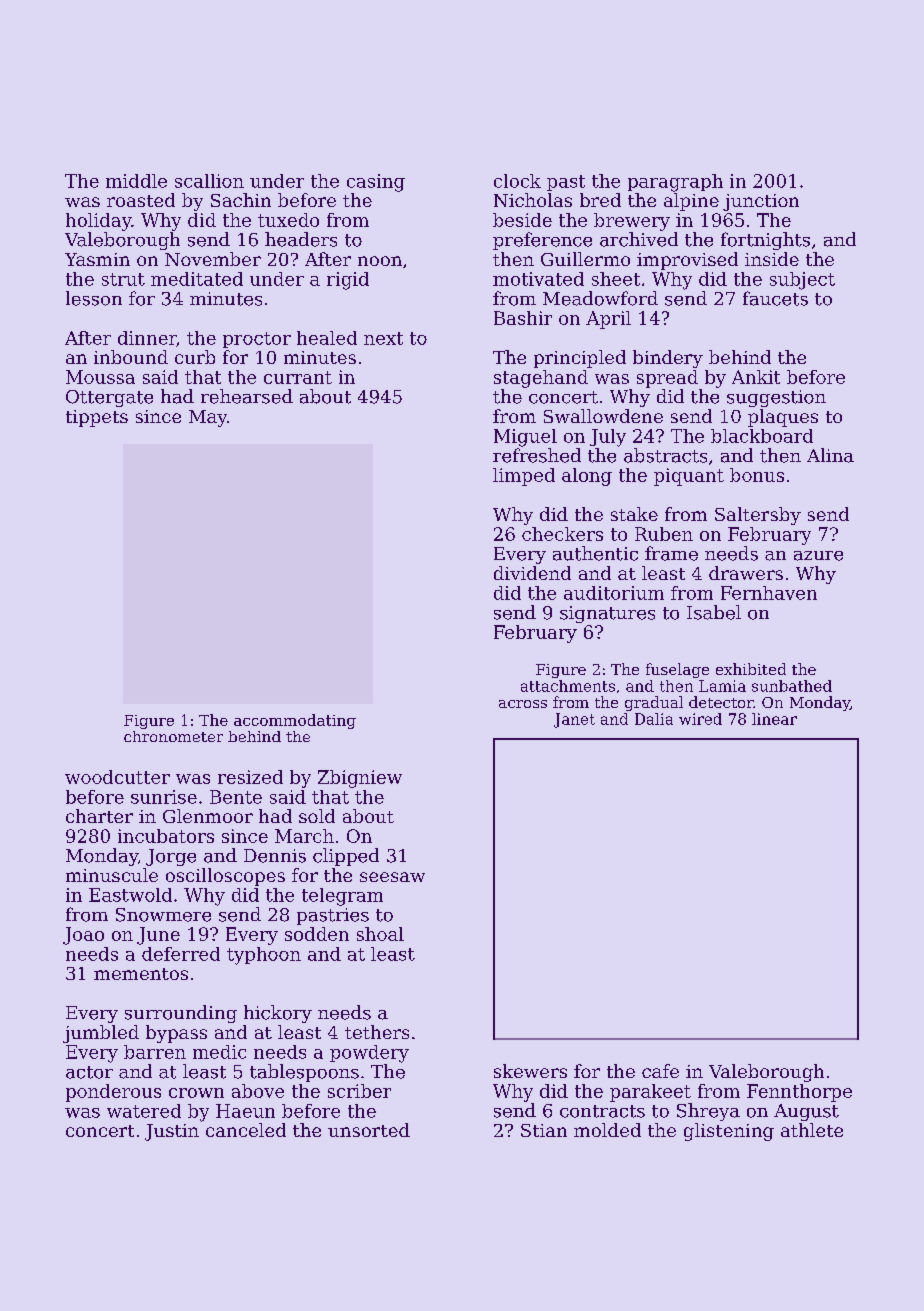 The width and height of the screenshot is (924, 1311). Describe the element at coordinates (83, 936) in the screenshot. I see `Joao` at that location.
